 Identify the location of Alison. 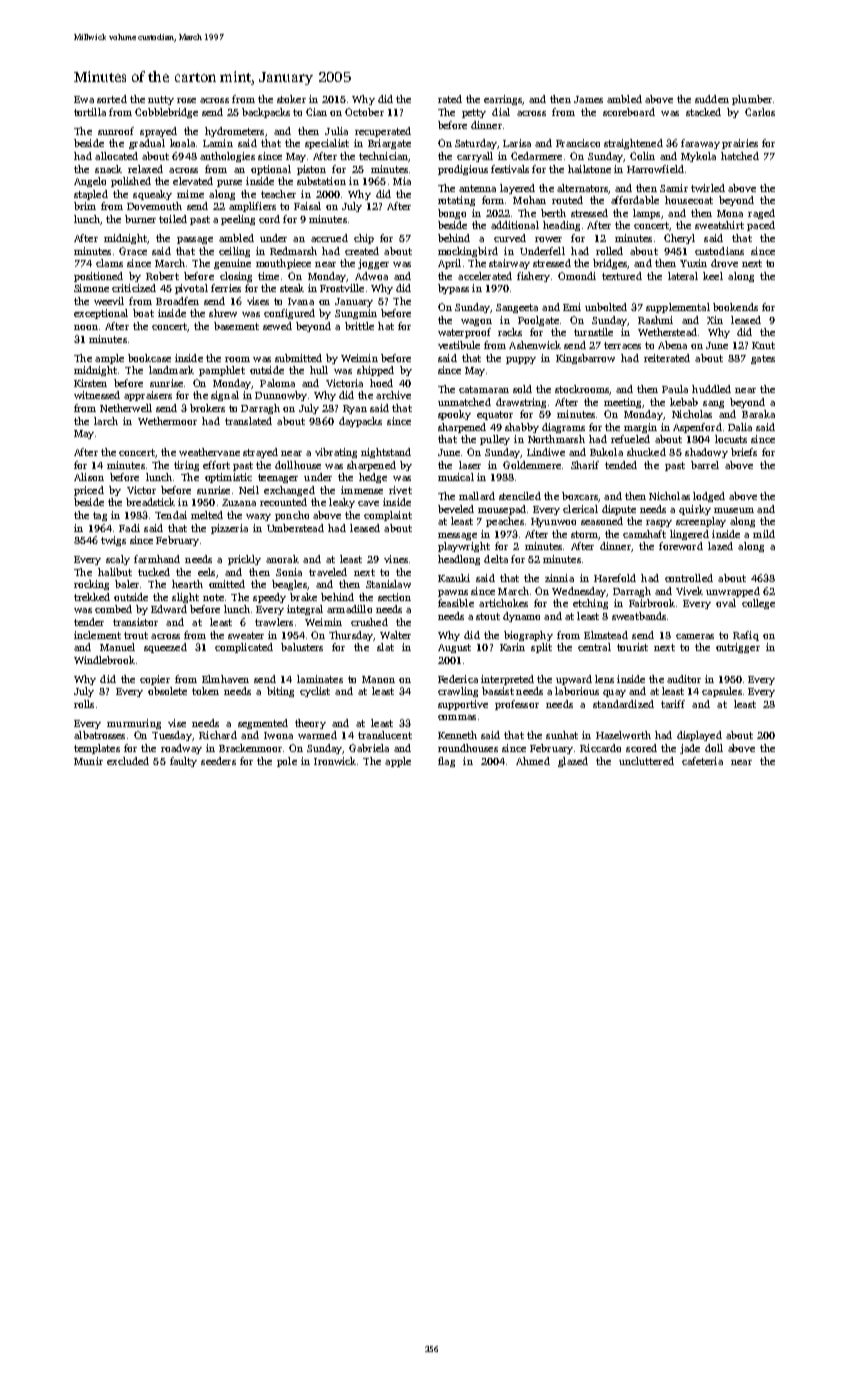
(89, 477).
